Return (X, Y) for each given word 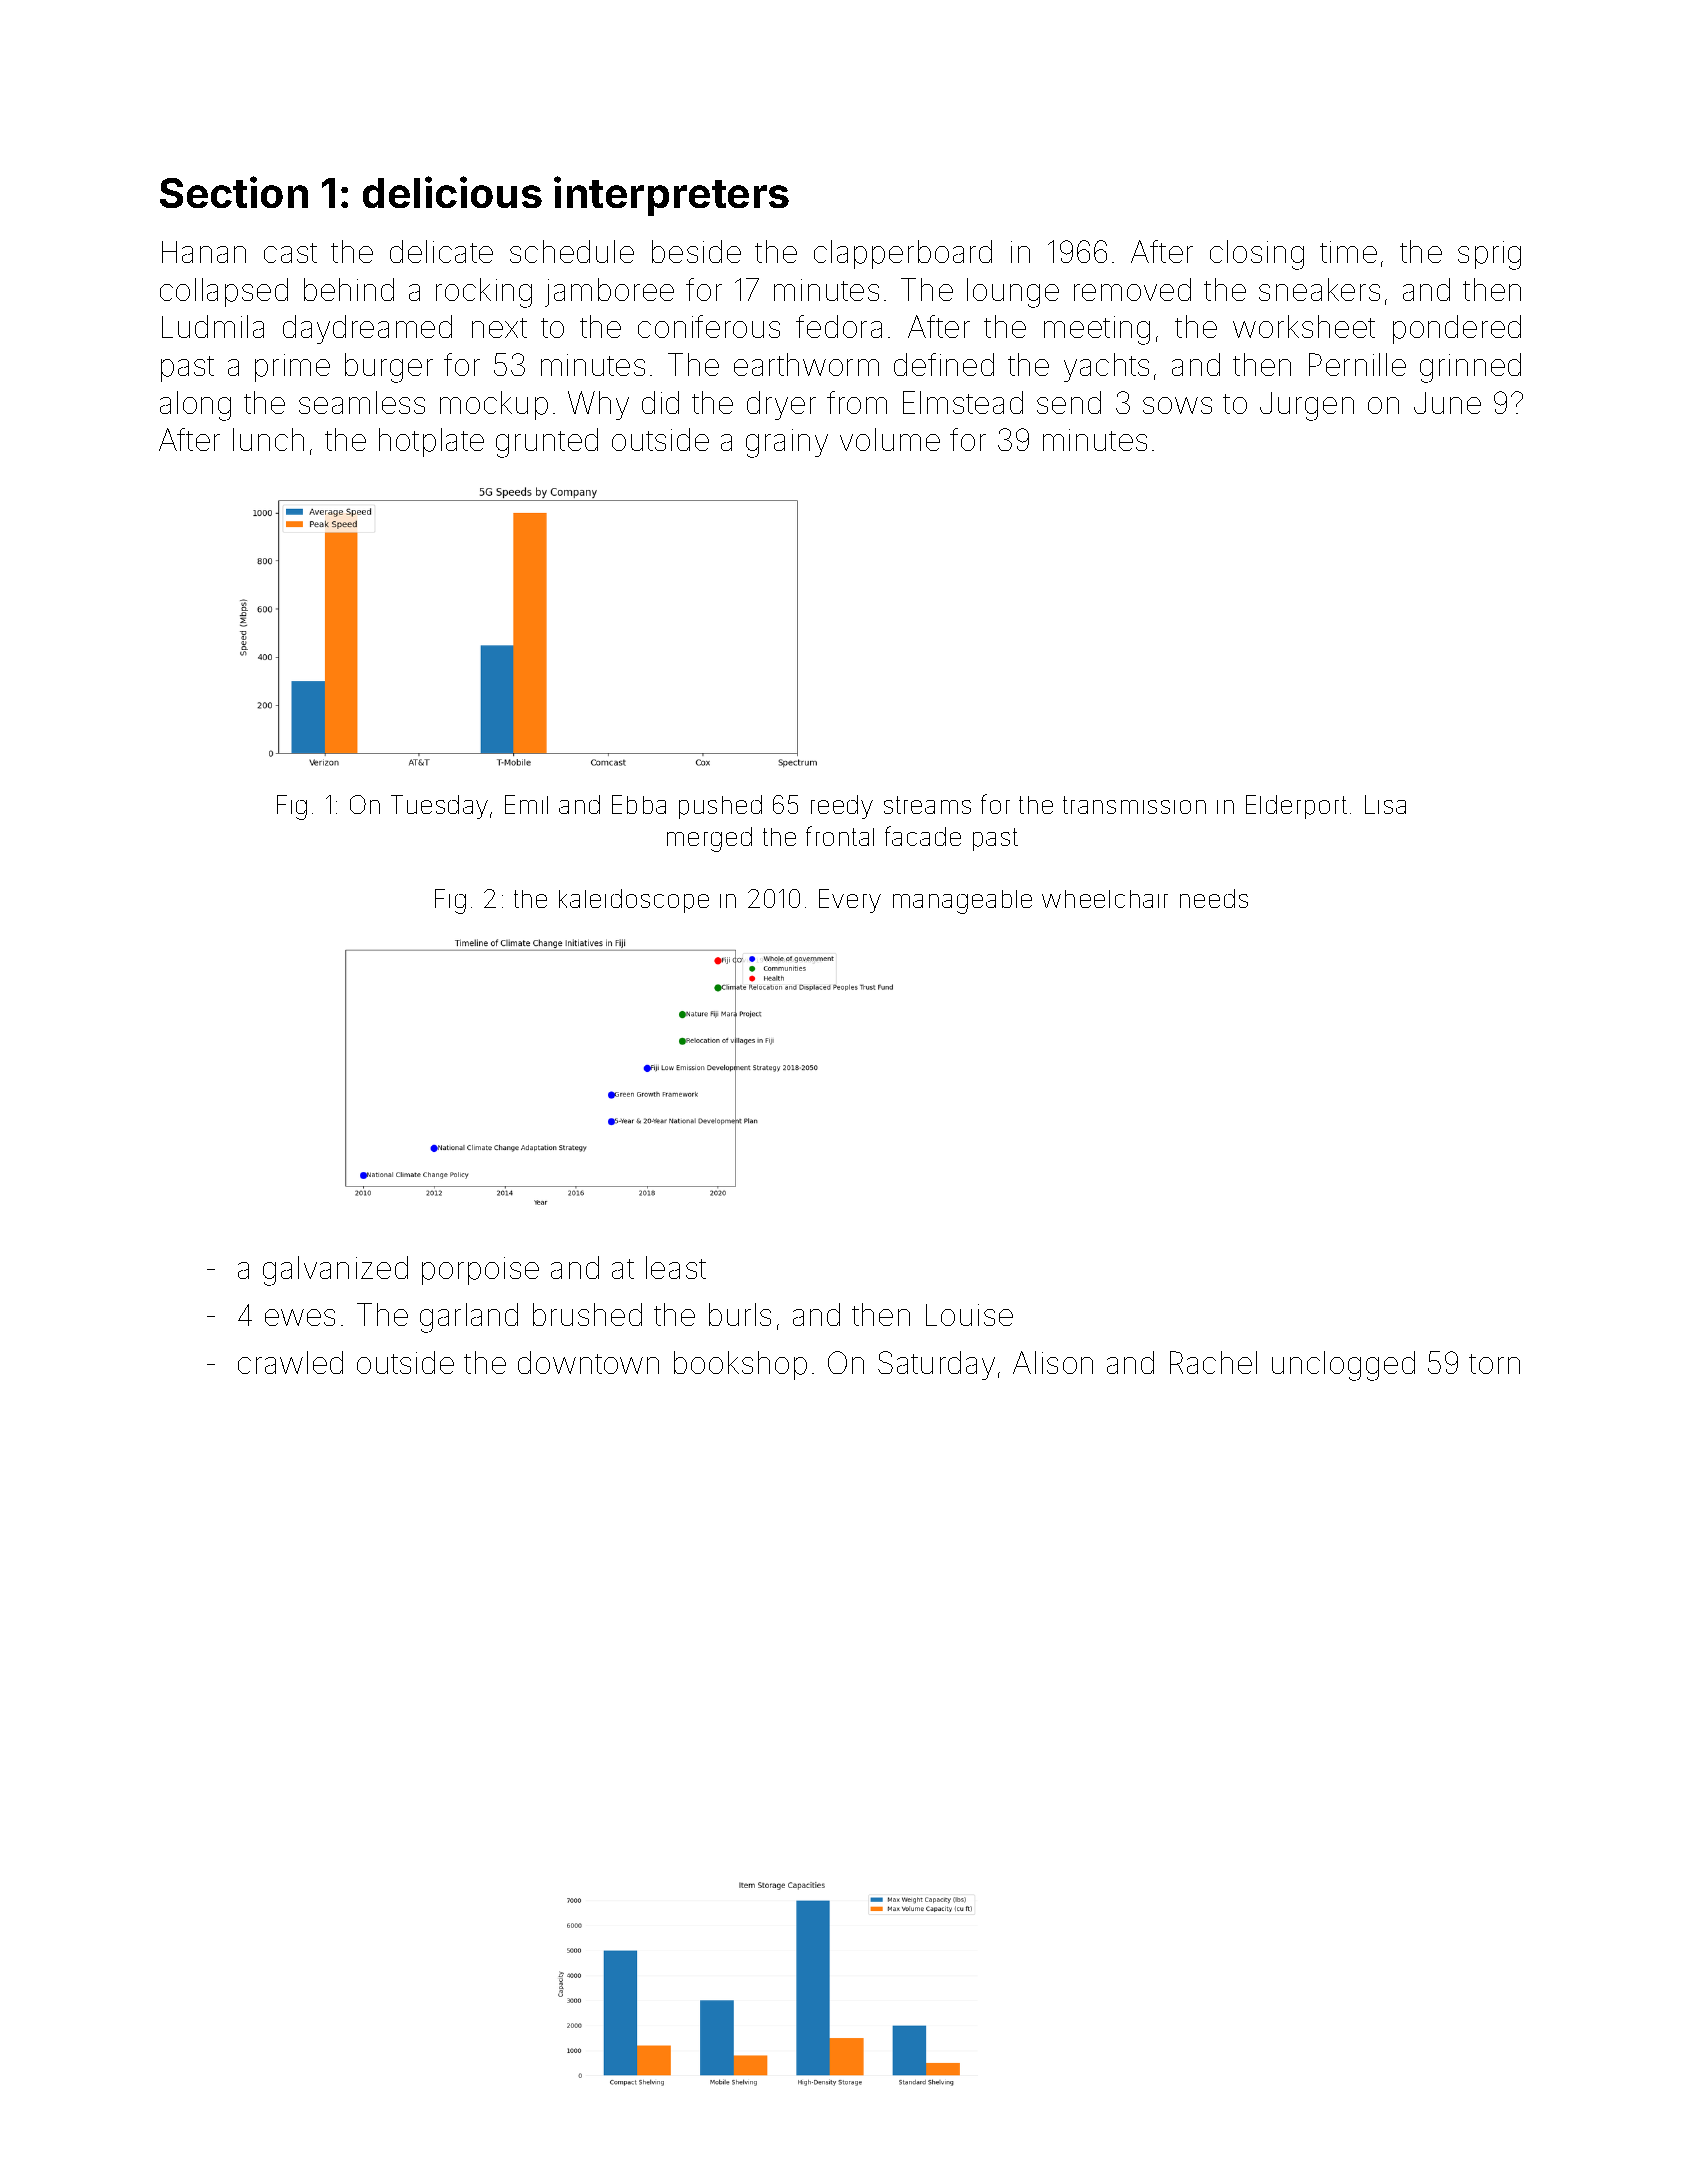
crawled (290, 1362)
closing (1257, 255)
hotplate (431, 442)
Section (234, 192)
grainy (787, 443)
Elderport (1296, 807)
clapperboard (903, 254)
